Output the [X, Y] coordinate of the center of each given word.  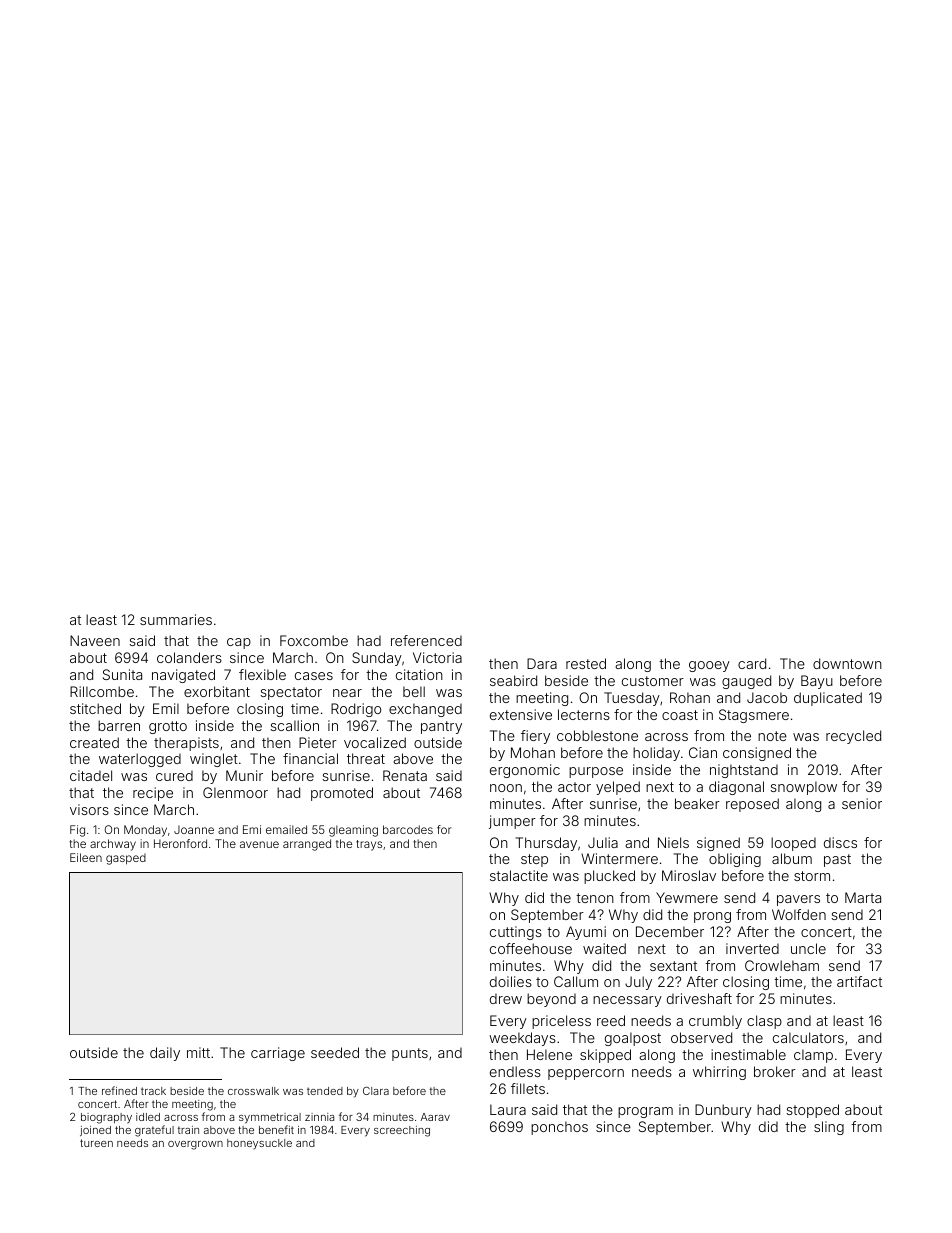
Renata [405, 775]
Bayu [817, 682]
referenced [426, 640]
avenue [259, 844]
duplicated [828, 699]
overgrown [195, 1145]
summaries [176, 619]
